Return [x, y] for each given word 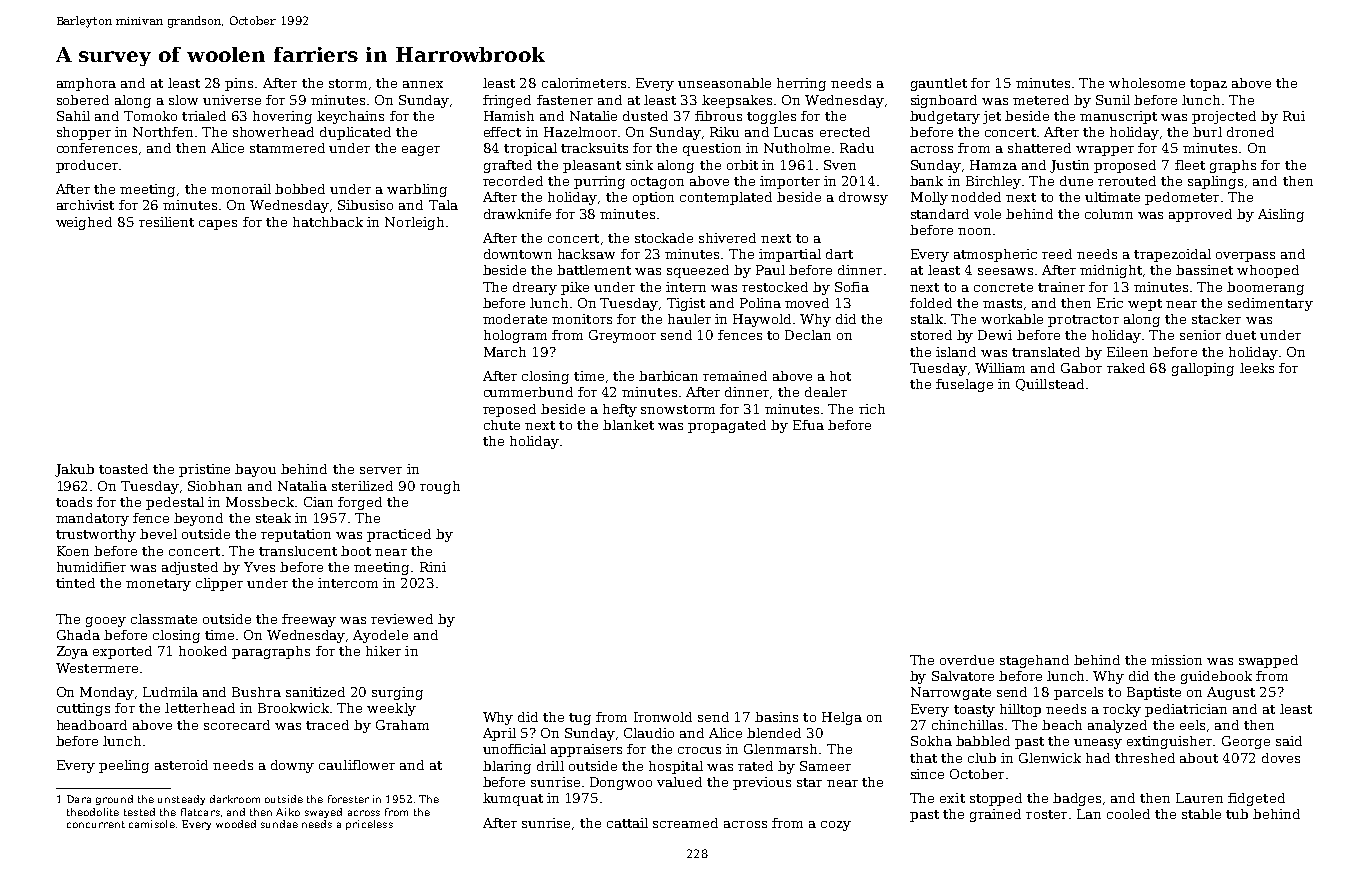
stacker [1216, 319]
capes [218, 225]
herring [801, 84]
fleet [1190, 165]
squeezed [698, 271]
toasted [123, 469]
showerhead [273, 132]
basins [776, 717]
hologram [515, 336]
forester [348, 799]
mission [1176, 660]
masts [1002, 303]
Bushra [256, 692]
